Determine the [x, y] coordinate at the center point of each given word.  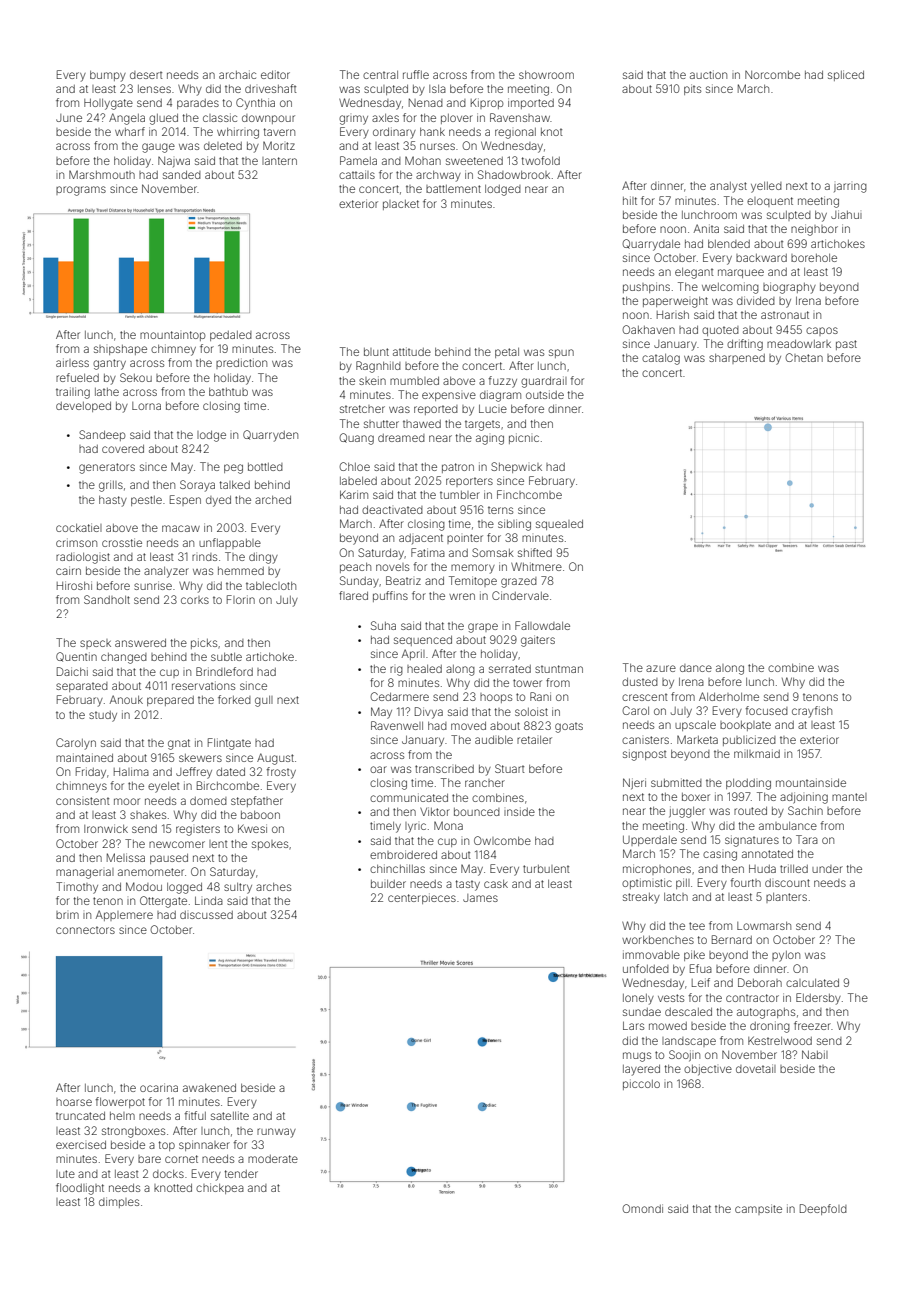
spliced [846, 75]
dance [696, 668]
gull [264, 701]
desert [146, 75]
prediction [241, 363]
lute [65, 1174]
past [846, 345]
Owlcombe [502, 840]
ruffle [416, 74]
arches [273, 887]
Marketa [697, 739]
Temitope [473, 581]
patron [458, 468]
